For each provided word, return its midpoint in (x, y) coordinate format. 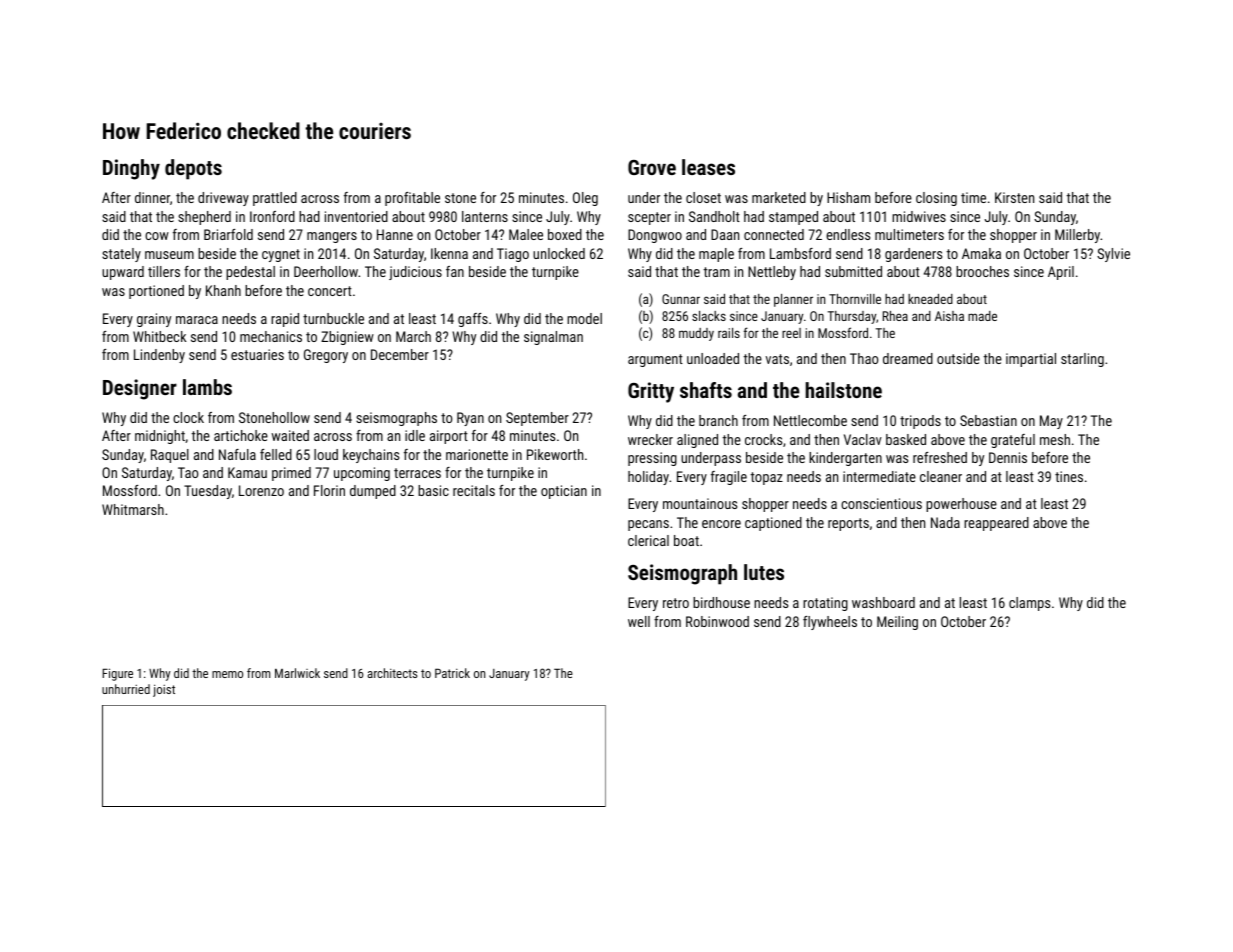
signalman (553, 338)
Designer (140, 389)
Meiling (897, 623)
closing (936, 199)
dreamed (908, 358)
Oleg (585, 199)
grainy (154, 320)
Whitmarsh (133, 509)
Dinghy (131, 169)
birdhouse (721, 602)
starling (1082, 360)
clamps (1029, 604)
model (584, 318)
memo (227, 674)
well (639, 621)
